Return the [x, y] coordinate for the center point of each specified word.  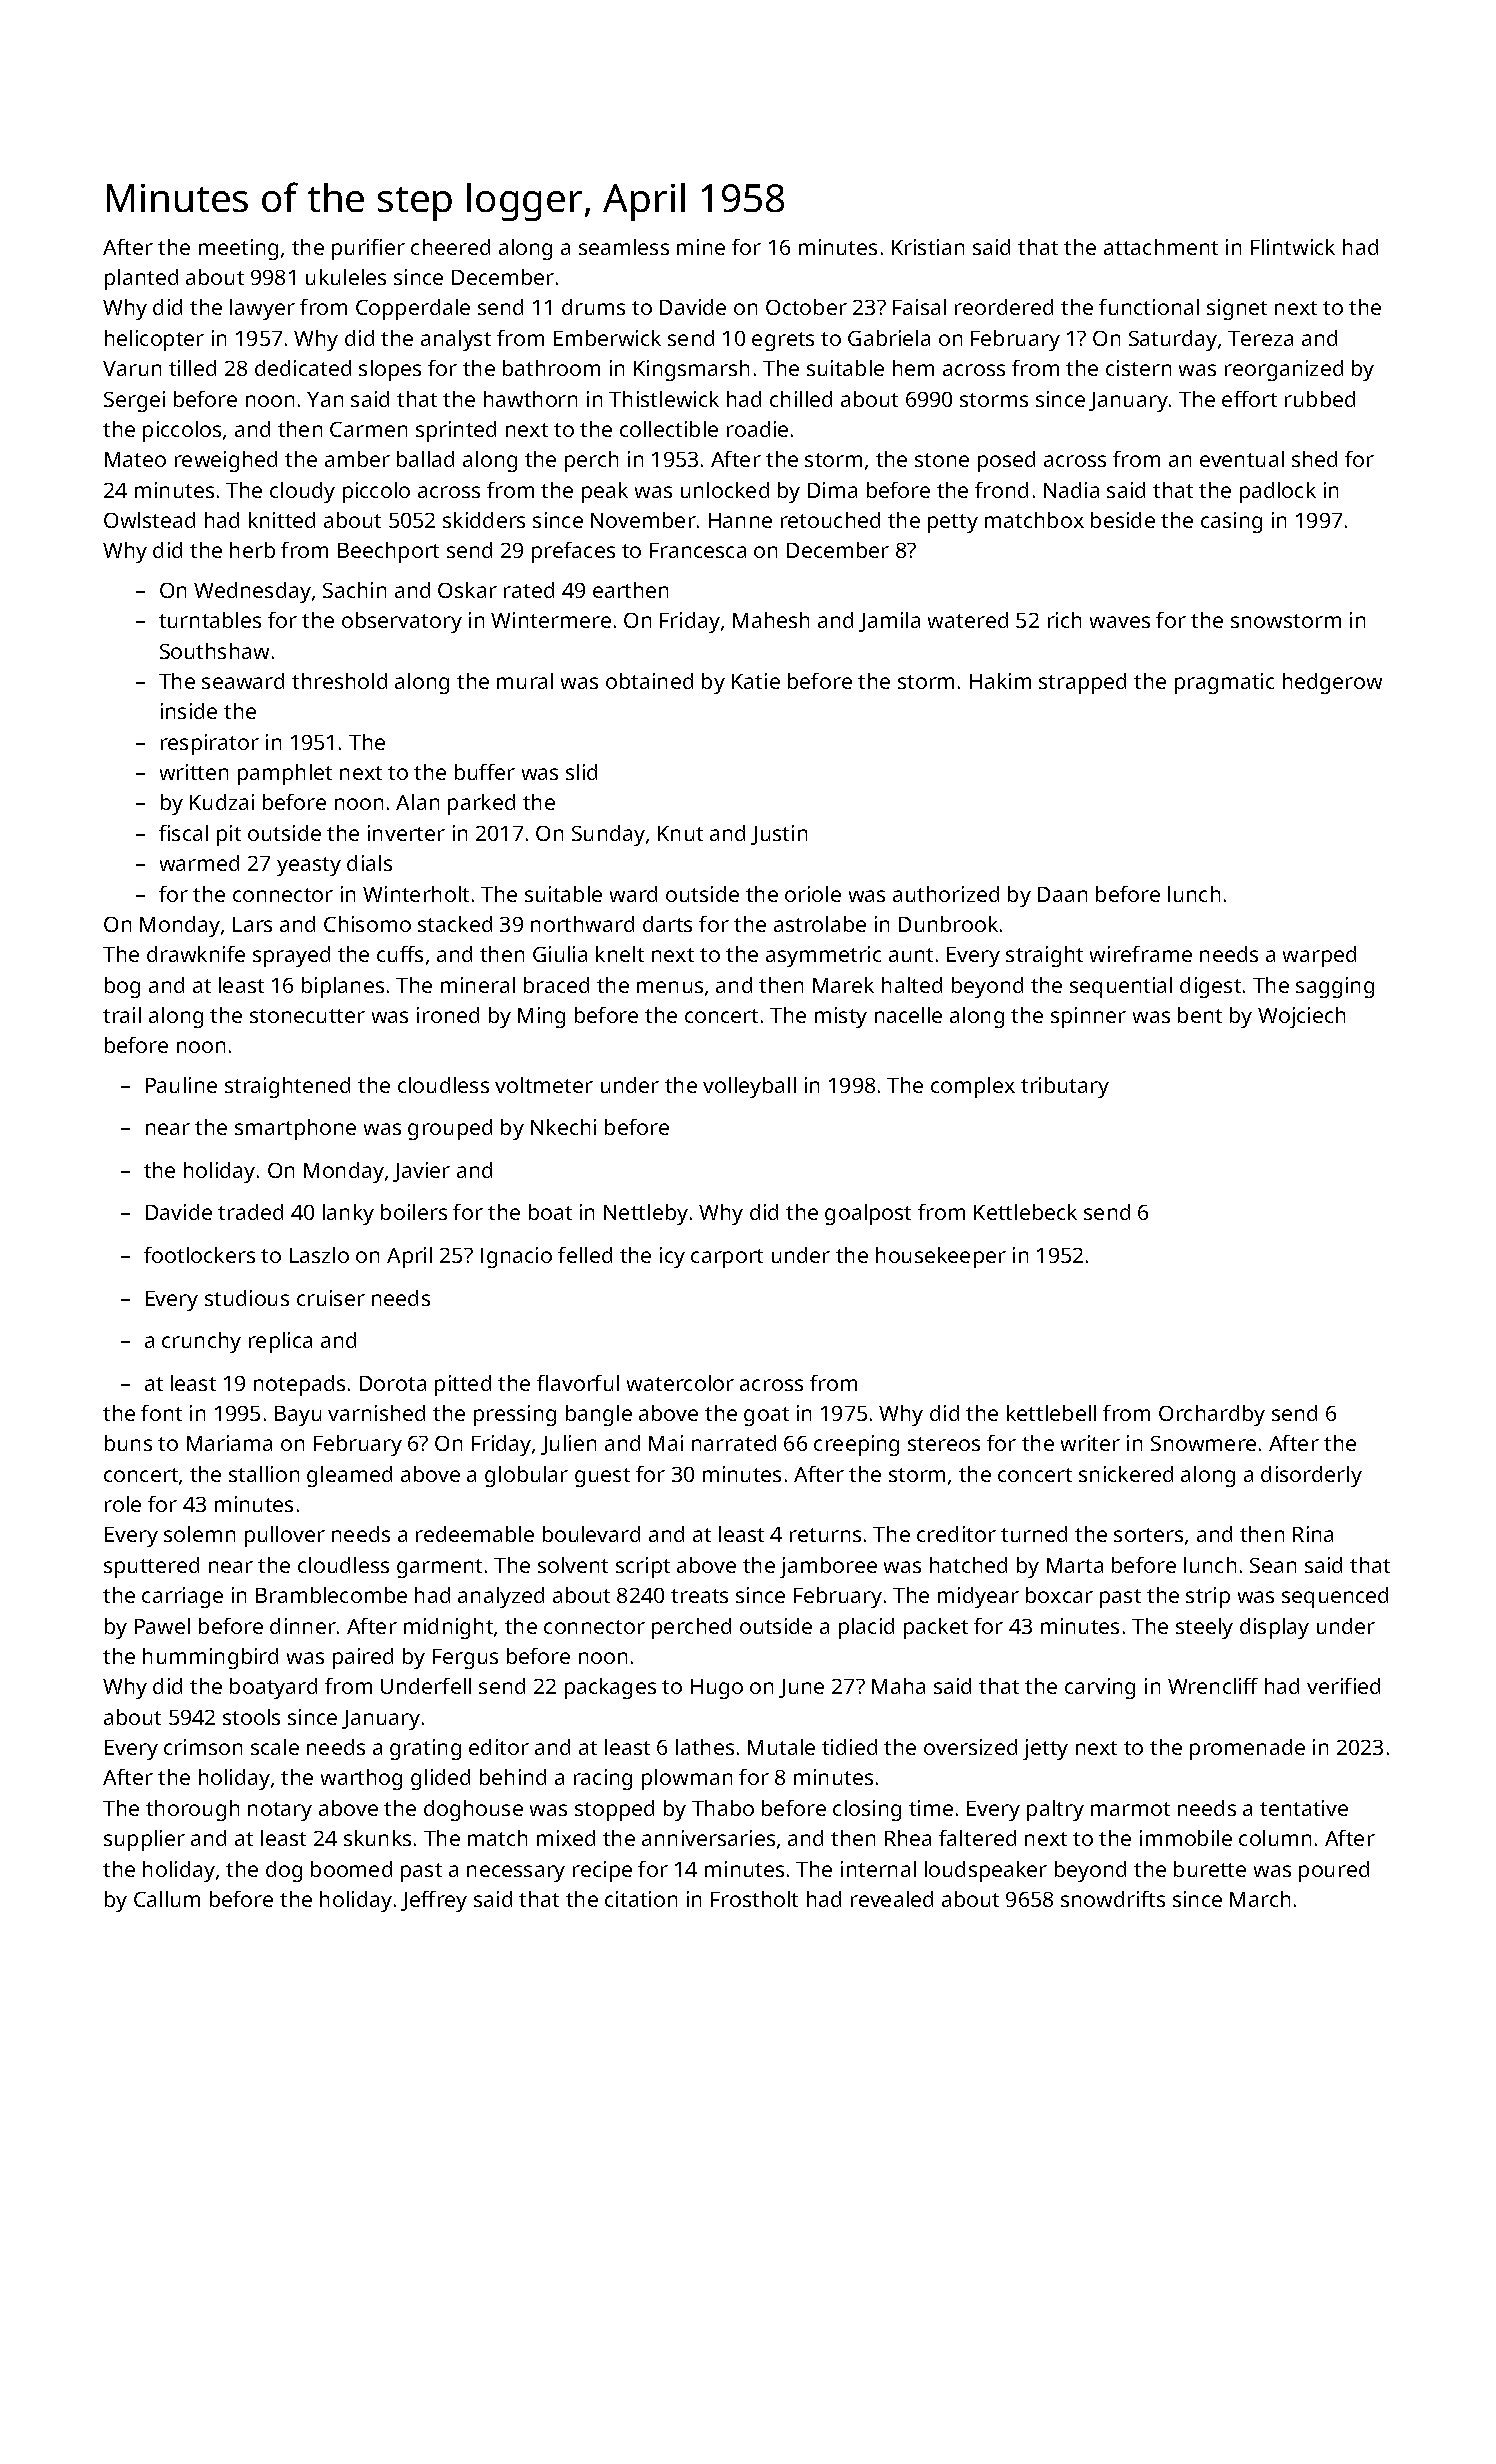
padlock [1278, 492]
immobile [1186, 1838]
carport [727, 1258]
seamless [624, 247]
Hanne [740, 520]
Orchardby [1212, 1415]
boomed [351, 1869]
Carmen [368, 429]
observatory [402, 622]
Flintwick [1293, 247]
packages [610, 1688]
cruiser [331, 1298]
